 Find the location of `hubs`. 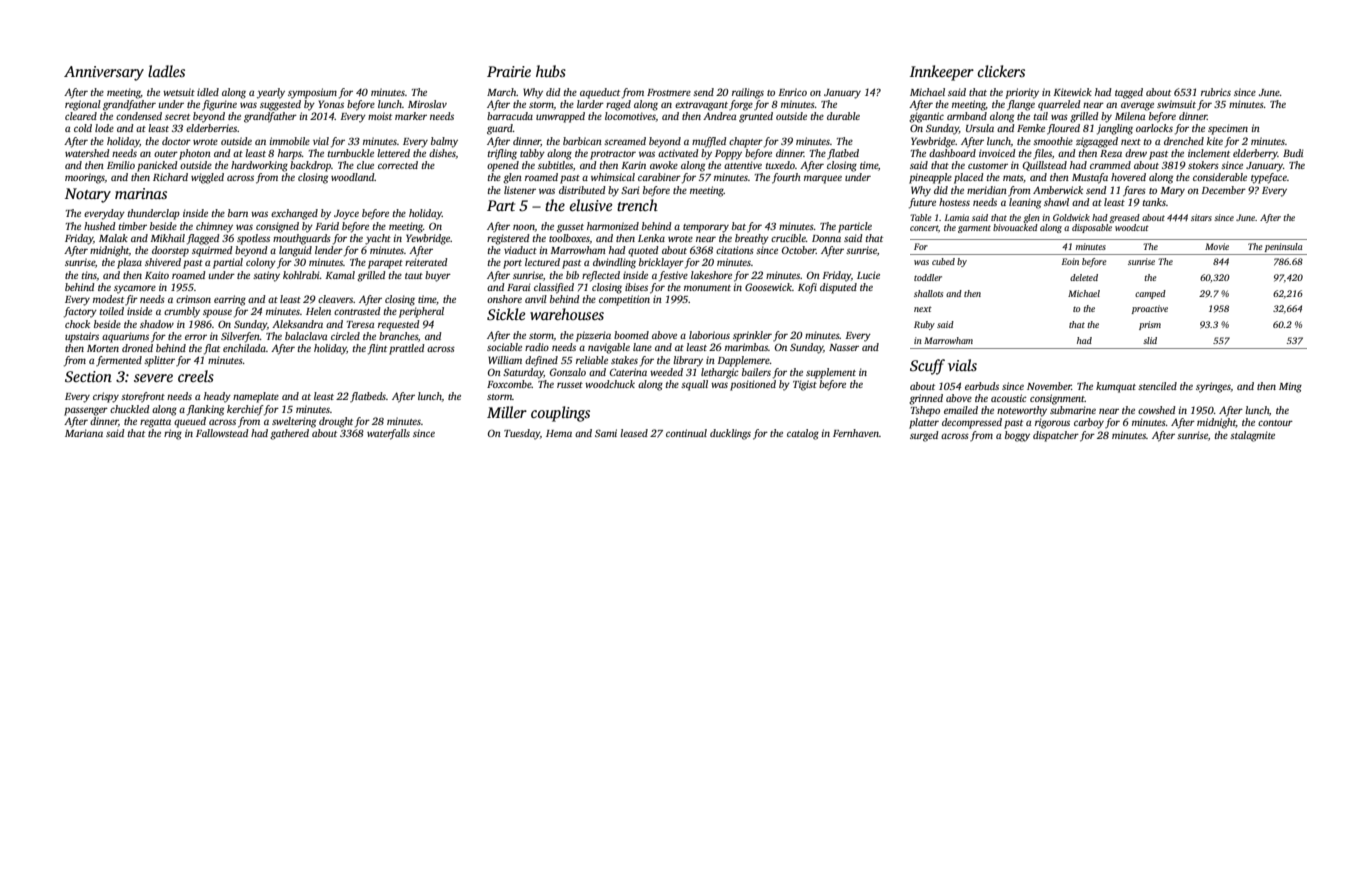

hubs is located at coordinates (551, 71).
